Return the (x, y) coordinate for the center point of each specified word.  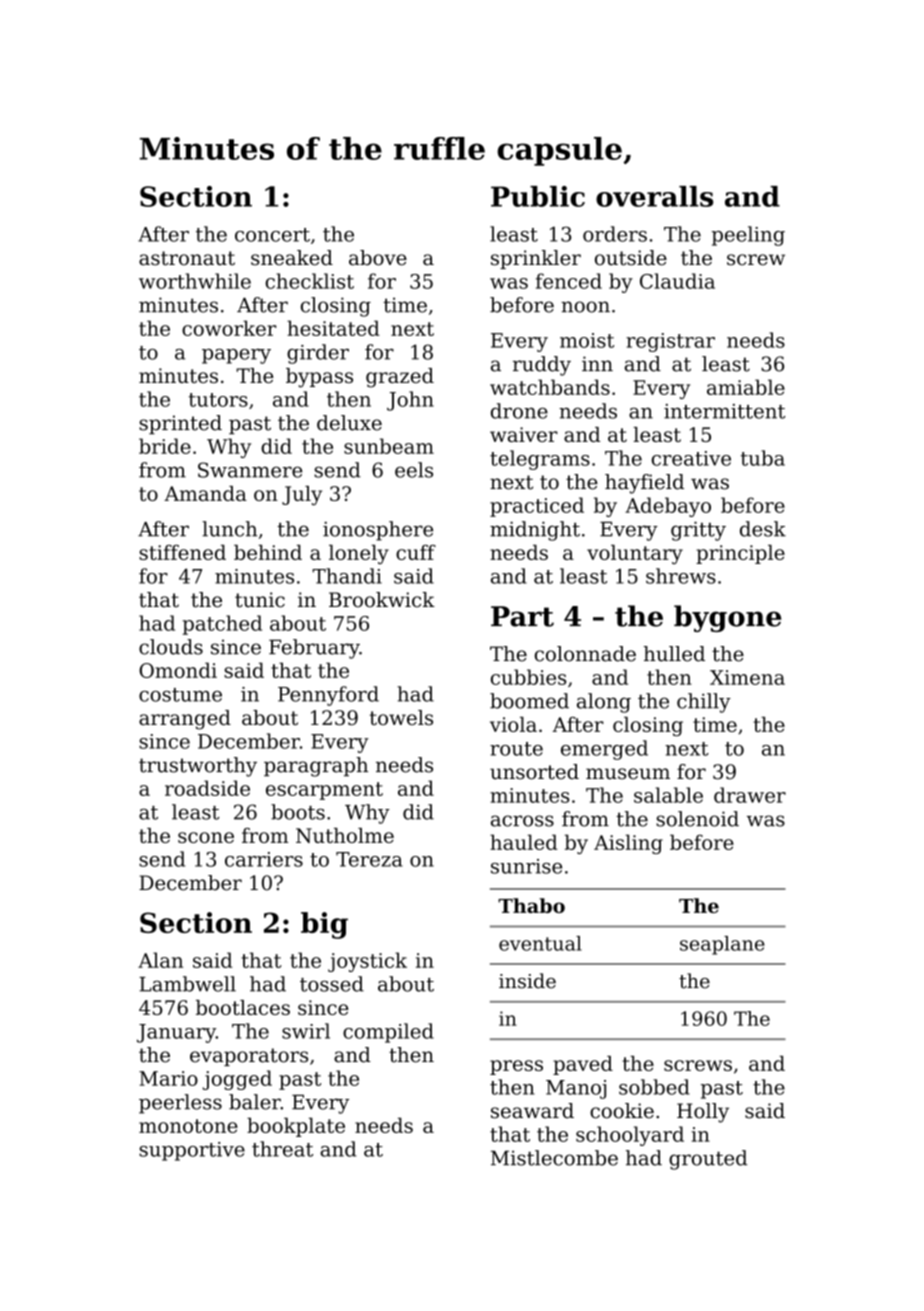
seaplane (722, 945)
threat (282, 1149)
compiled (388, 1033)
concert (272, 235)
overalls (654, 196)
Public (538, 196)
